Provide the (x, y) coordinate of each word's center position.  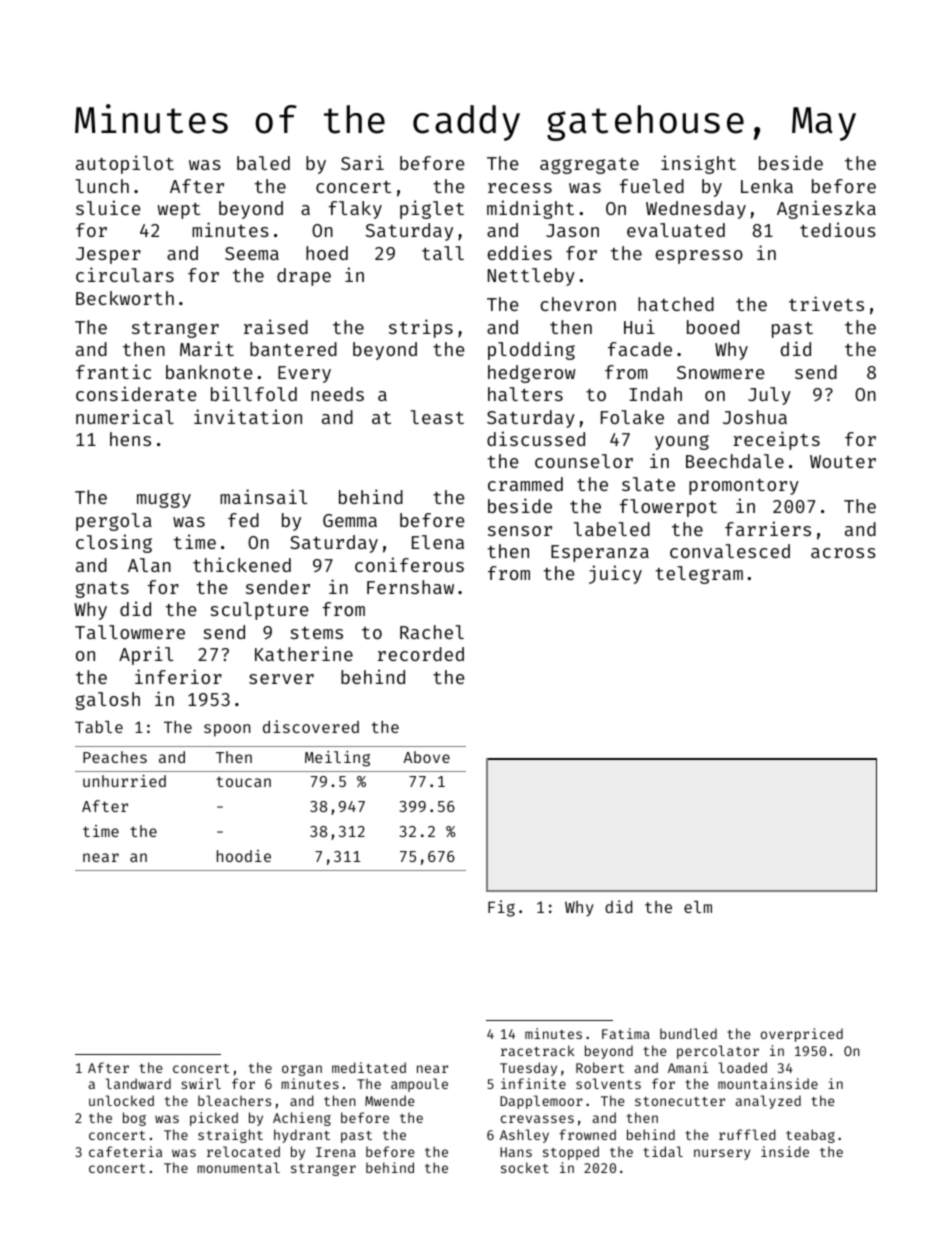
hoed (327, 253)
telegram (699, 575)
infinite (533, 1083)
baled (263, 163)
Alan (149, 565)
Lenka (767, 186)
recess (520, 188)
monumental (238, 1167)
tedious (838, 229)
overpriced (802, 1035)
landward (138, 1083)
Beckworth (125, 298)
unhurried (124, 781)
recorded (421, 654)
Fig (501, 908)
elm (698, 907)
